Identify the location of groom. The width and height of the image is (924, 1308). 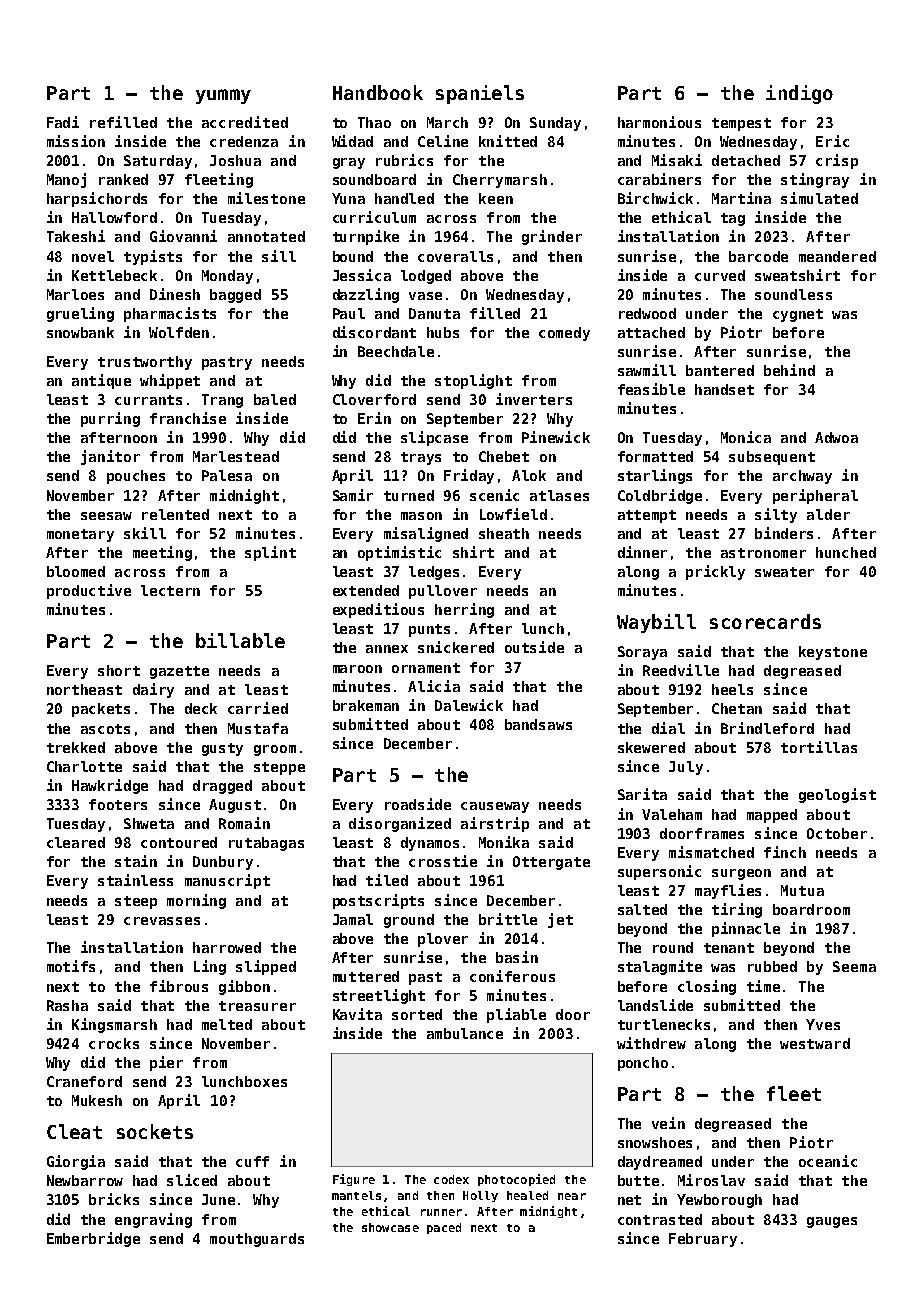
(275, 750).
